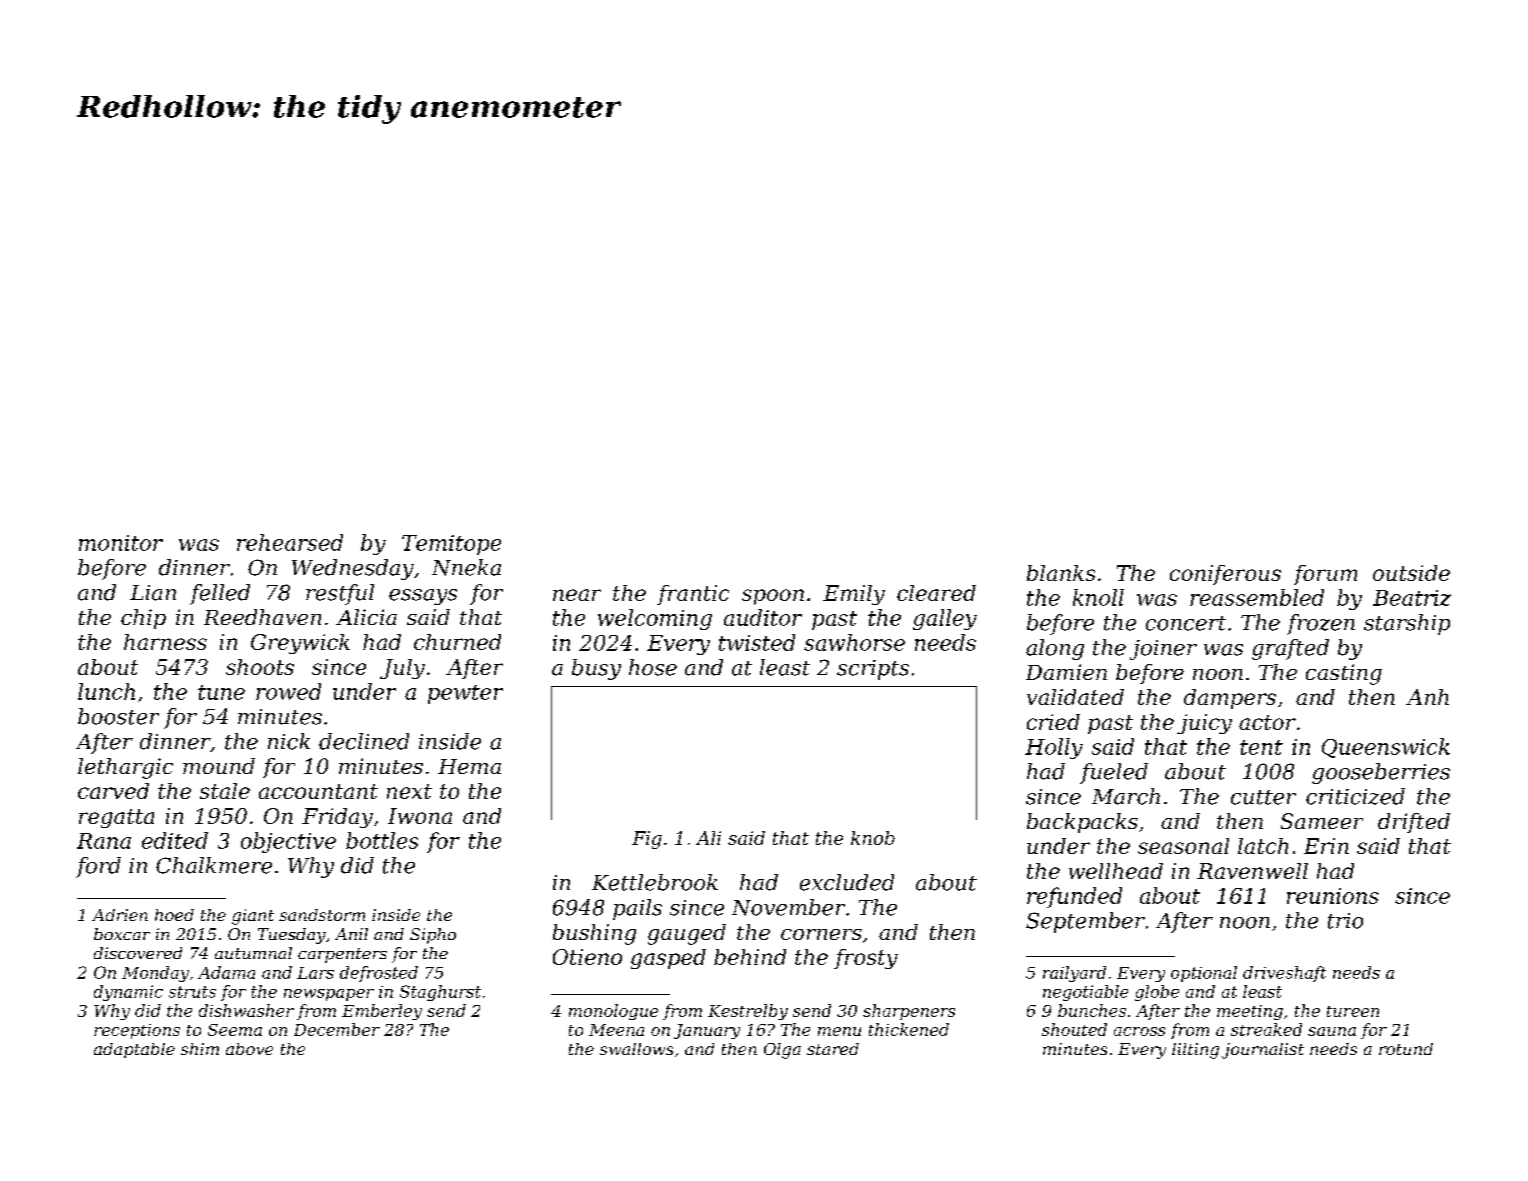  I want to click on adaptable, so click(134, 1050).
